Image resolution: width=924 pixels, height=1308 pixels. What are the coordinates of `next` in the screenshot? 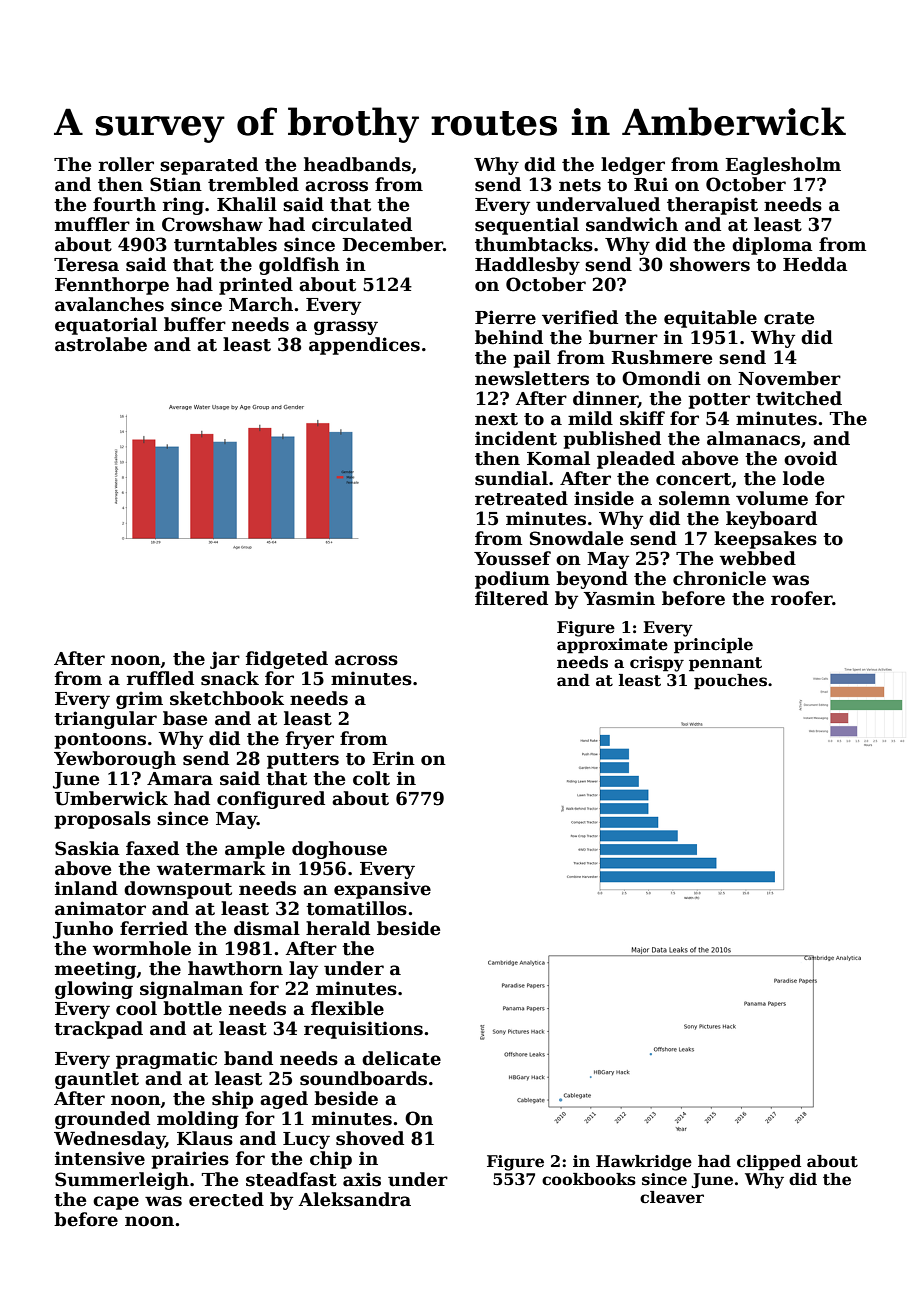 It's located at (496, 419).
